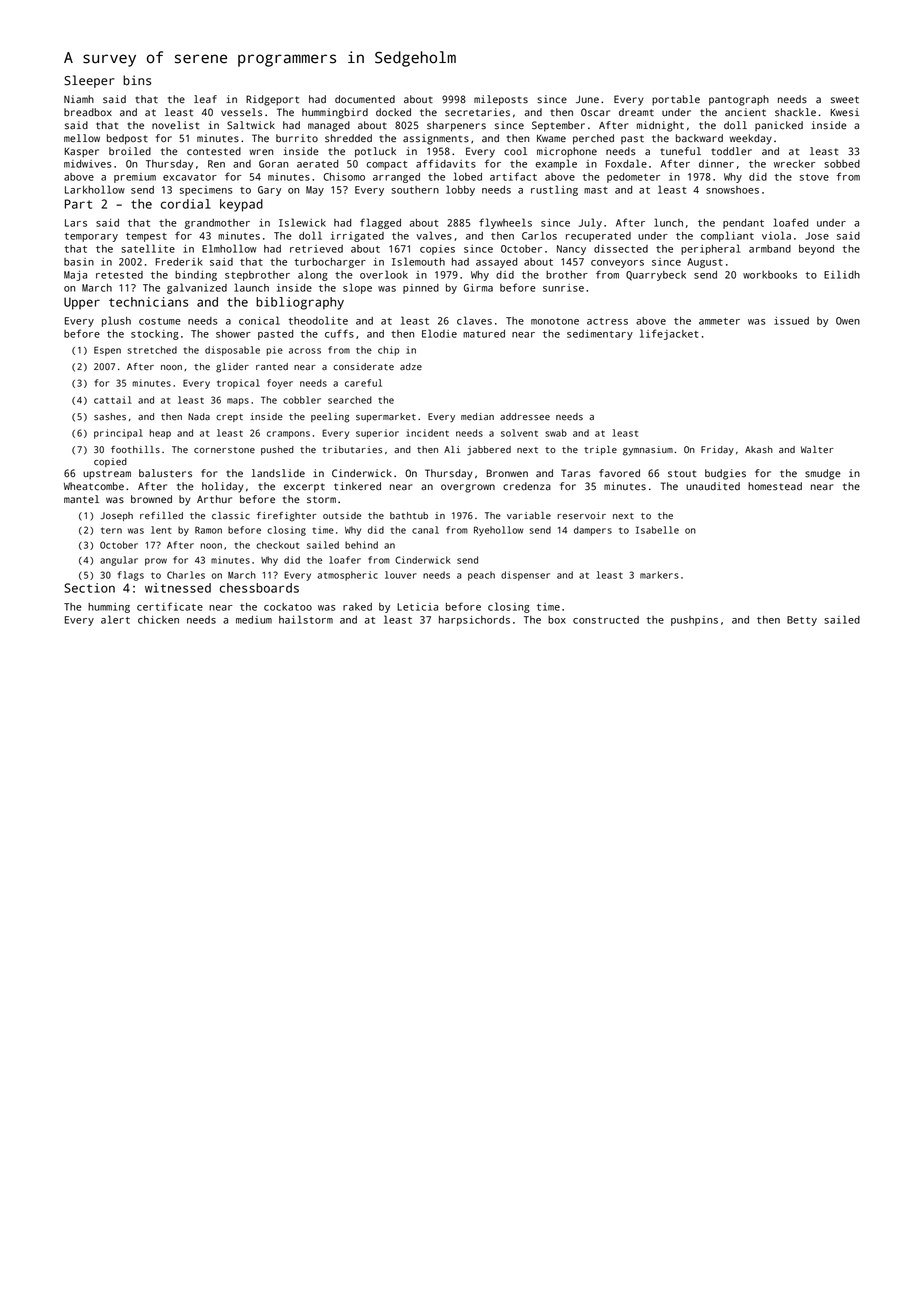  I want to click on specimens, so click(206, 191).
